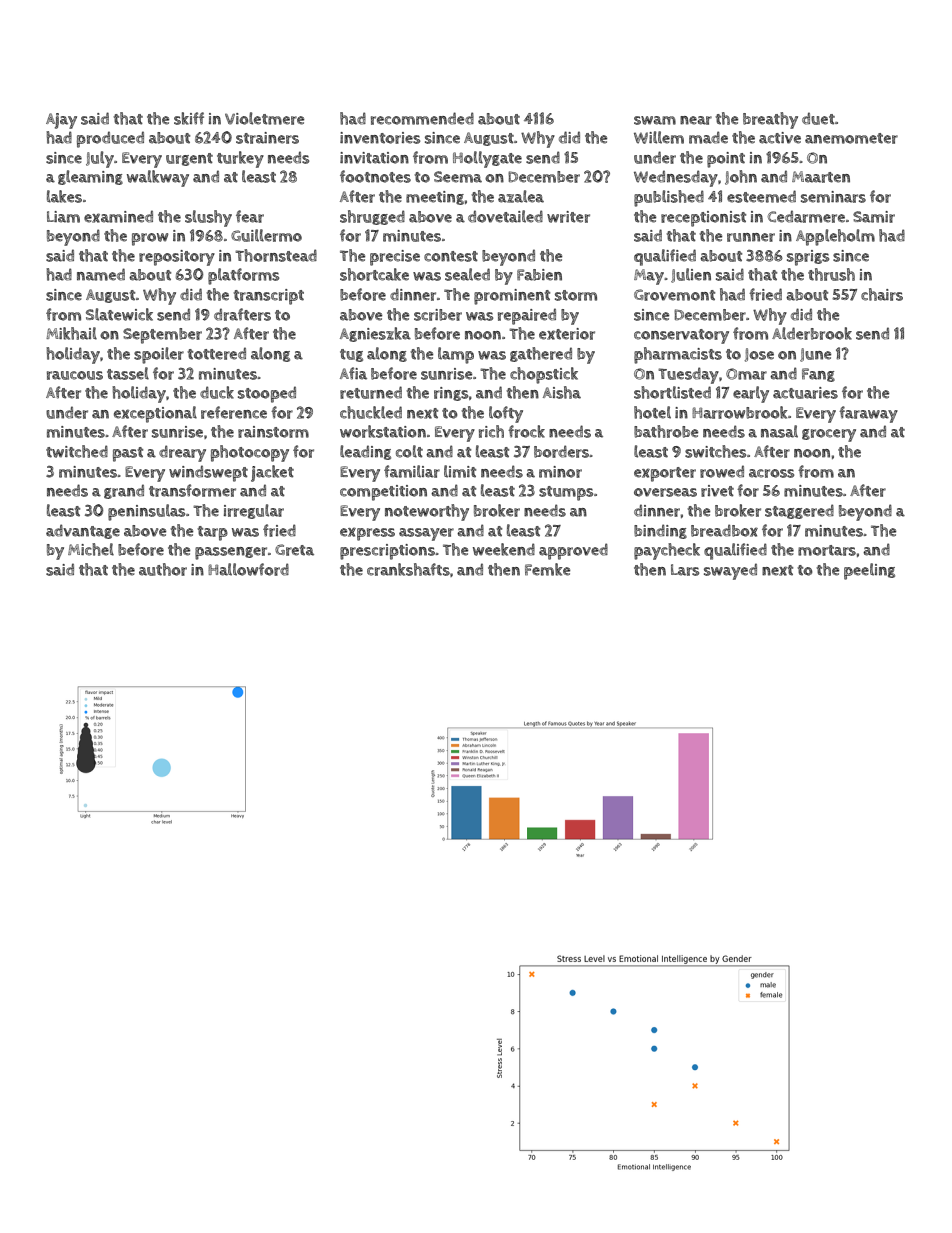 The height and width of the screenshot is (1233, 952). Describe the element at coordinates (64, 196) in the screenshot. I see `lakes` at that location.
